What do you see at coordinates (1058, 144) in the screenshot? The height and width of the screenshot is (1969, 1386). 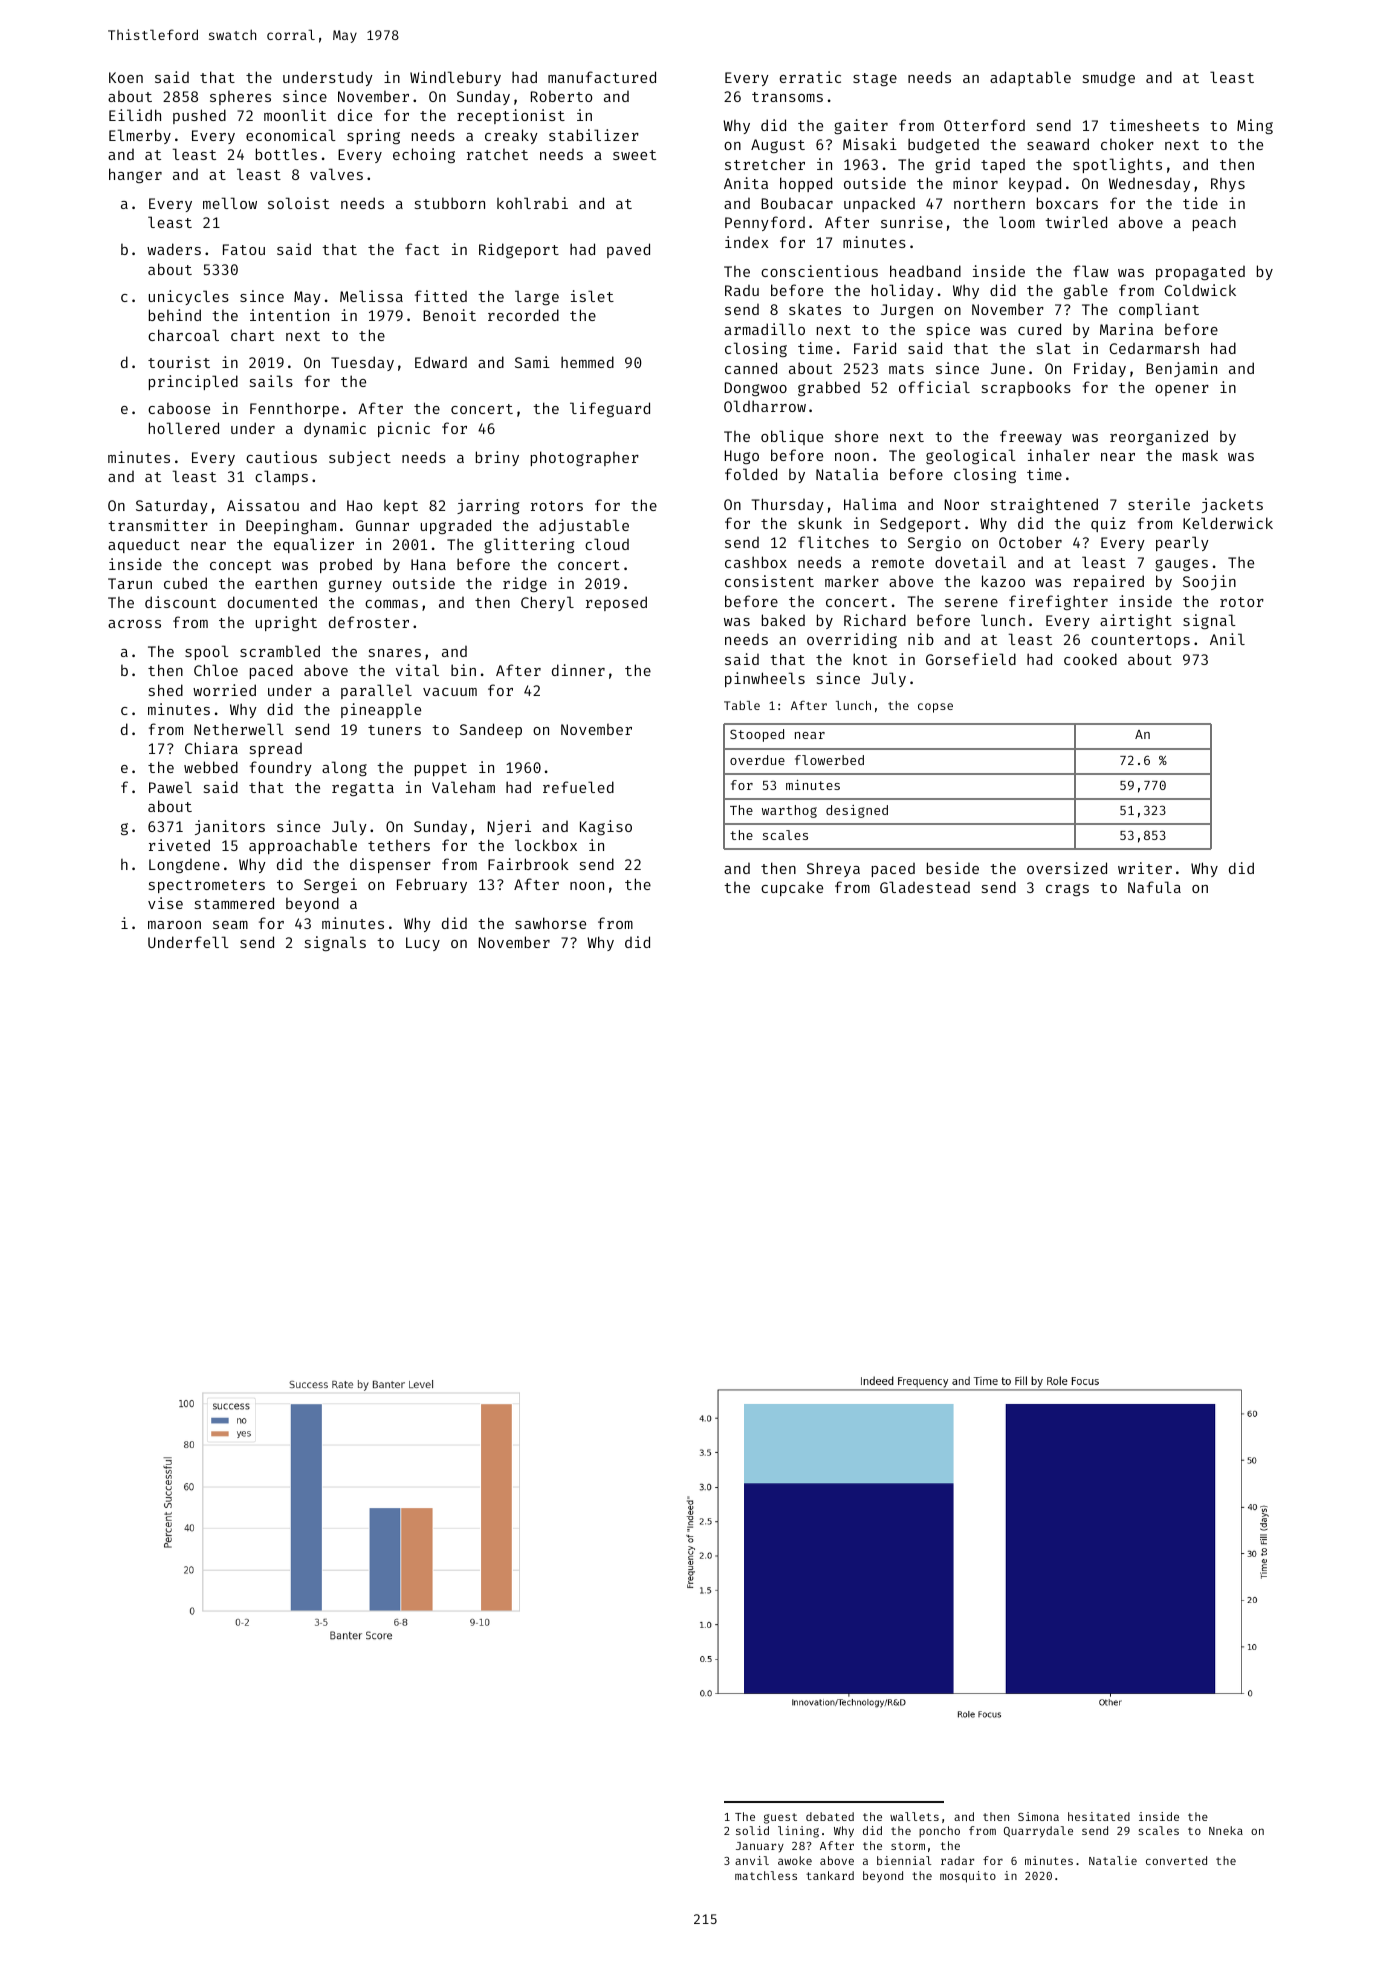 I see `seaward` at bounding box center [1058, 144].
